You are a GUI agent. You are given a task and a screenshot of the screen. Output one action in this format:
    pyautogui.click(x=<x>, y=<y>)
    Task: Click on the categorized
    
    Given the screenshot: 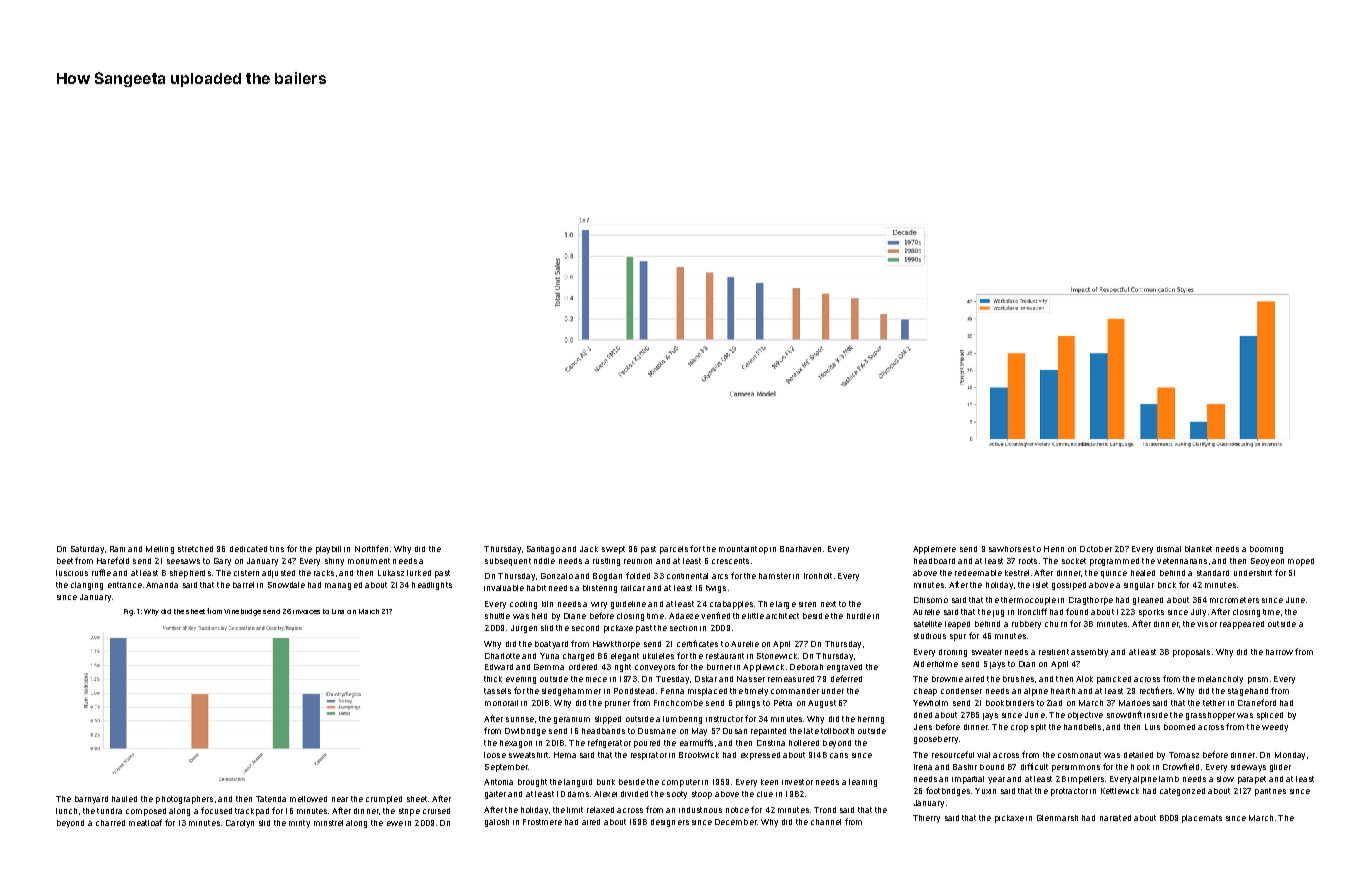 What is the action you would take?
    pyautogui.click(x=1182, y=792)
